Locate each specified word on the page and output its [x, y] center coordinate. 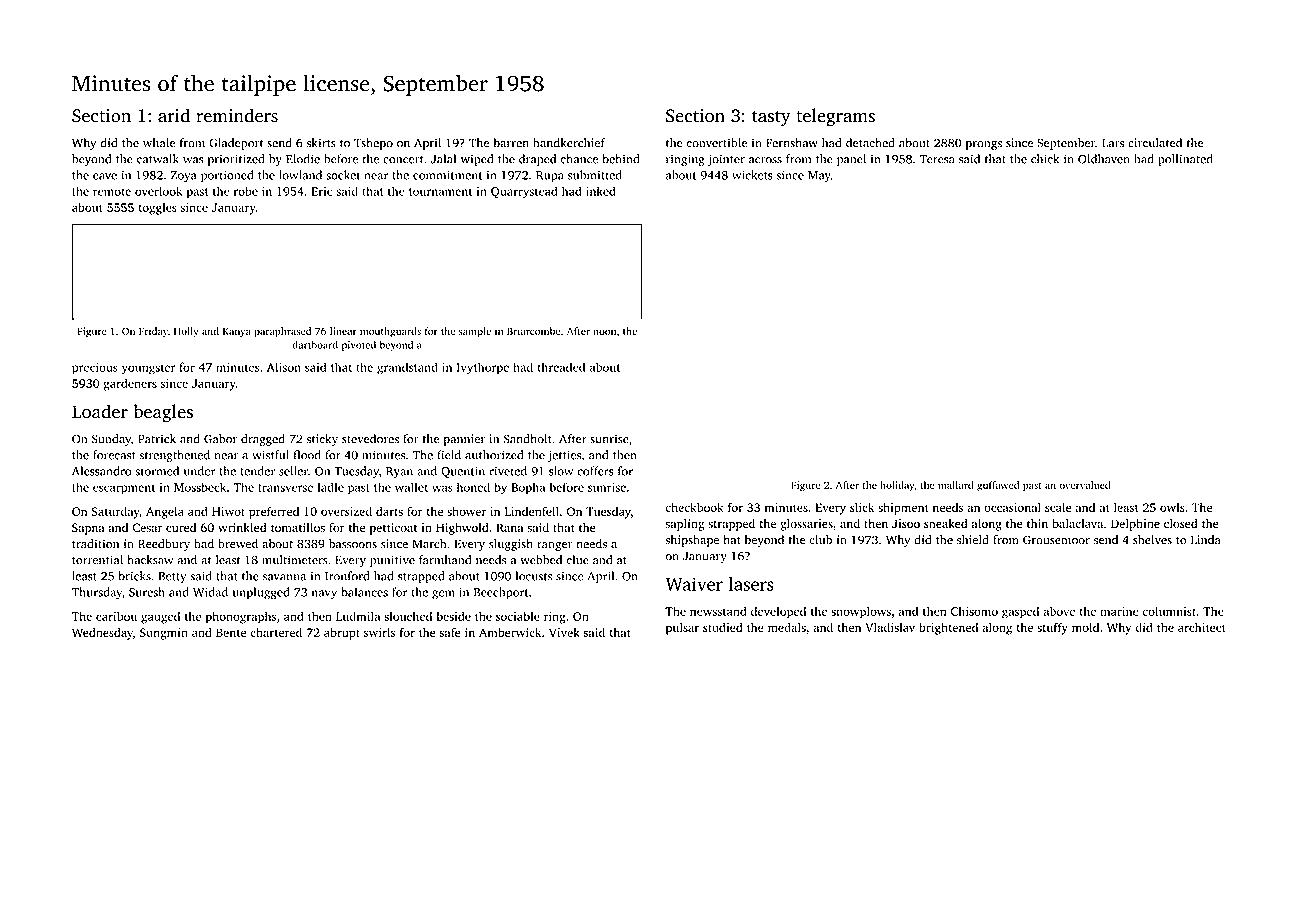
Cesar [148, 527]
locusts [534, 576]
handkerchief [569, 143]
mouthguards [390, 332]
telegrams [835, 117]
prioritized [236, 160]
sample [475, 332]
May [819, 177]
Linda [1206, 540]
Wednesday [102, 634]
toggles [158, 208]
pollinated [1185, 160]
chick [1045, 159]
